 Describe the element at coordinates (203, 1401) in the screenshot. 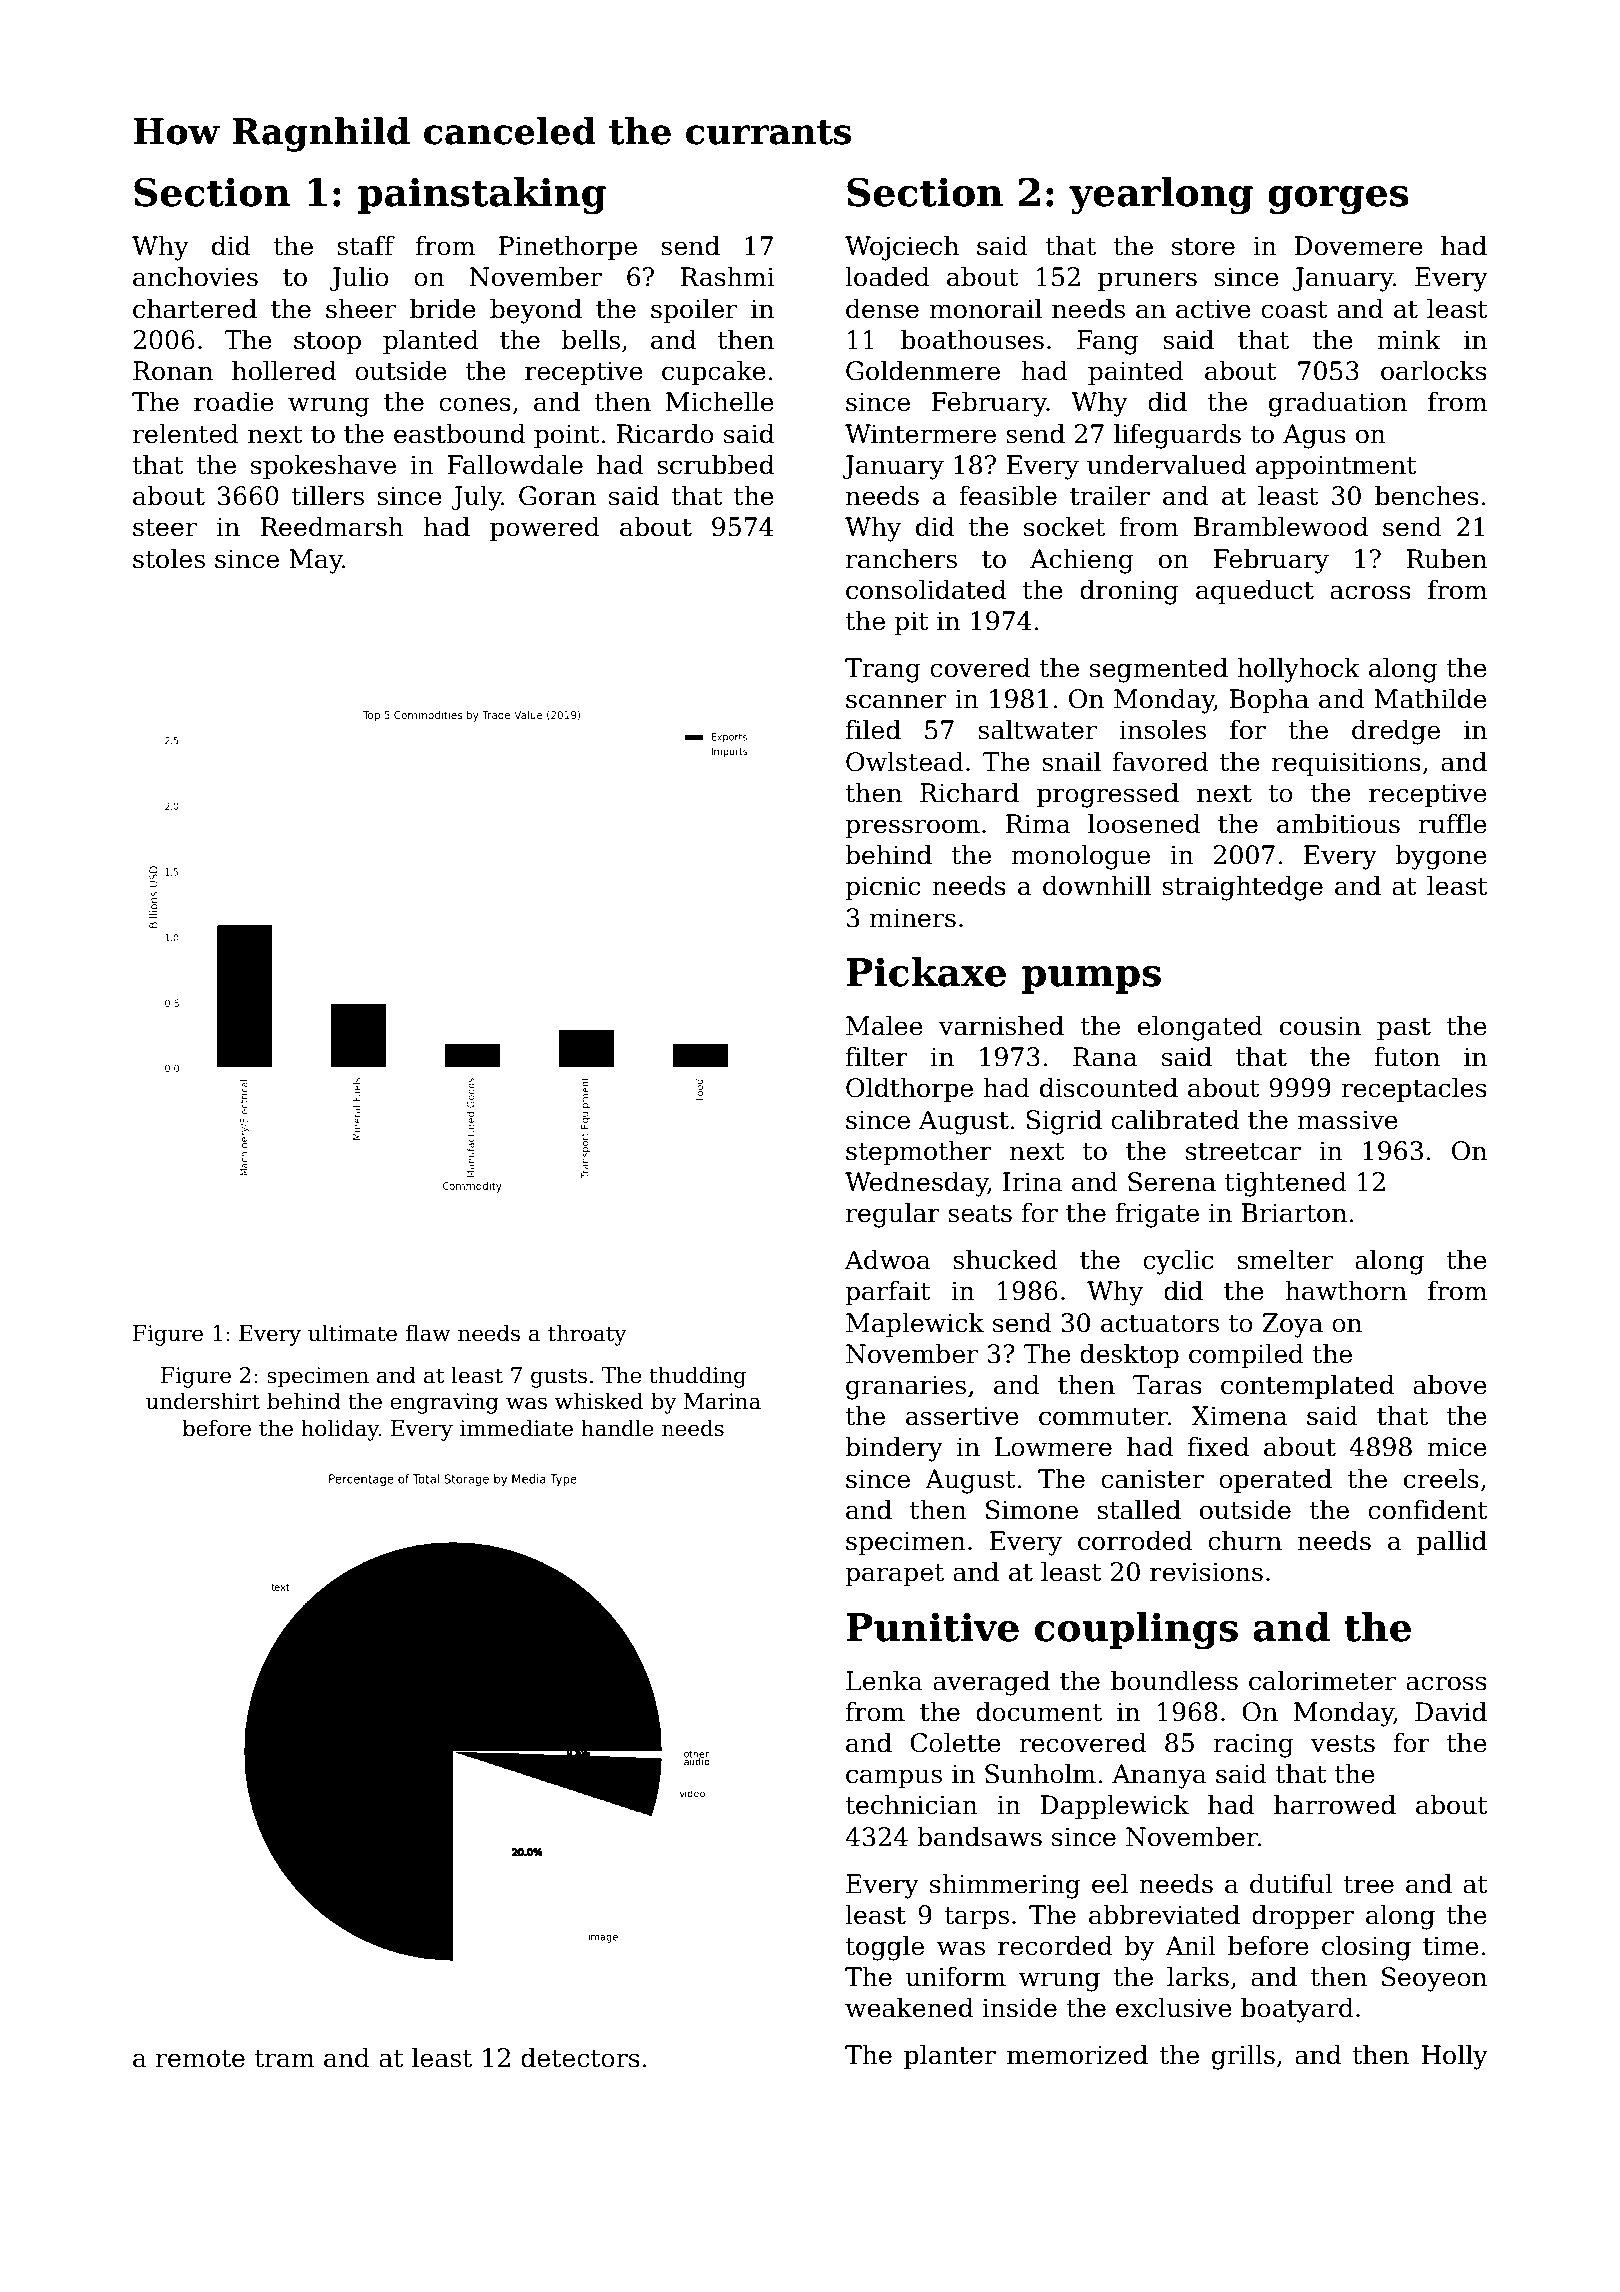

I see `undershirt` at that location.
